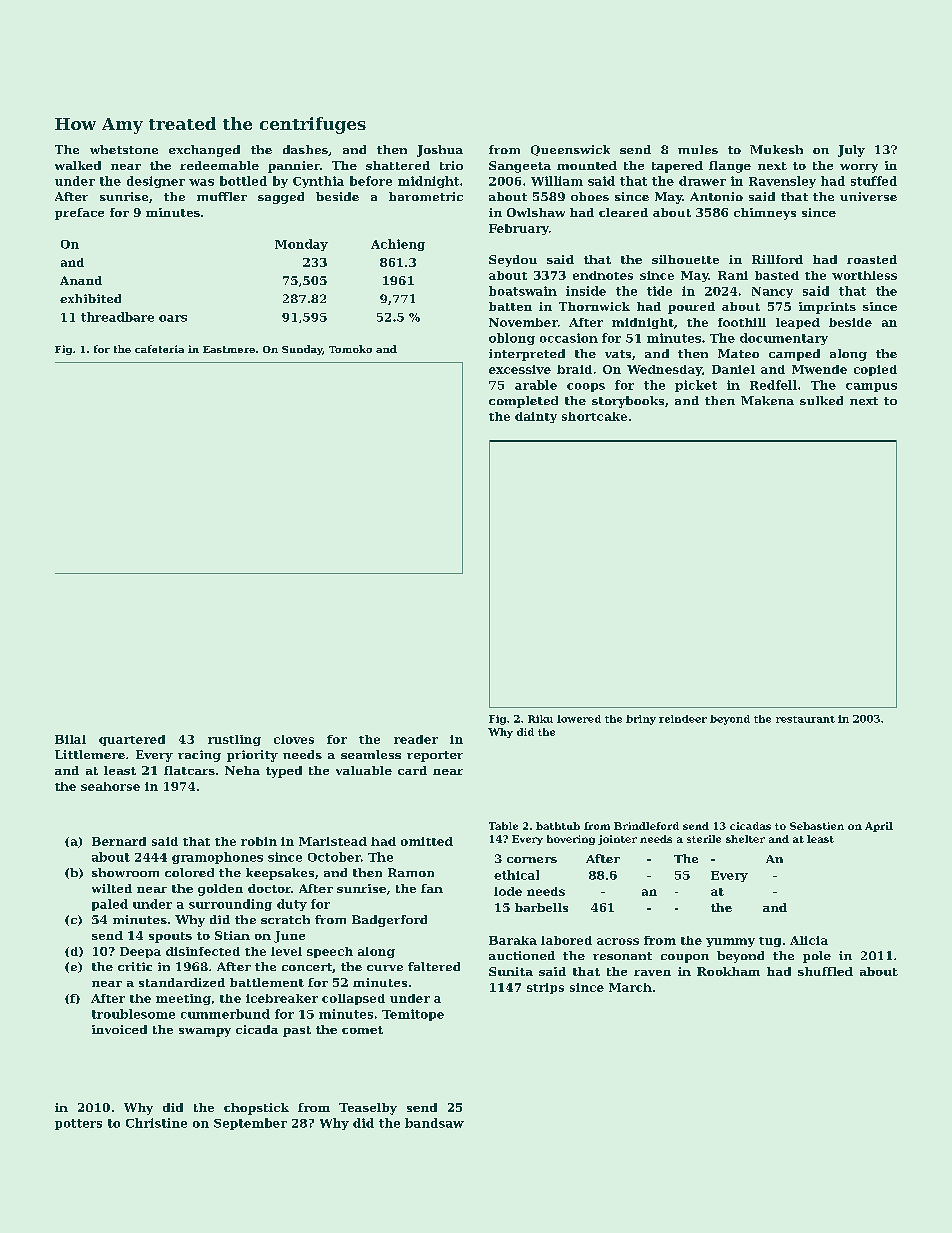 The width and height of the screenshot is (952, 1233). What do you see at coordinates (70, 739) in the screenshot?
I see `Bilal` at bounding box center [70, 739].
